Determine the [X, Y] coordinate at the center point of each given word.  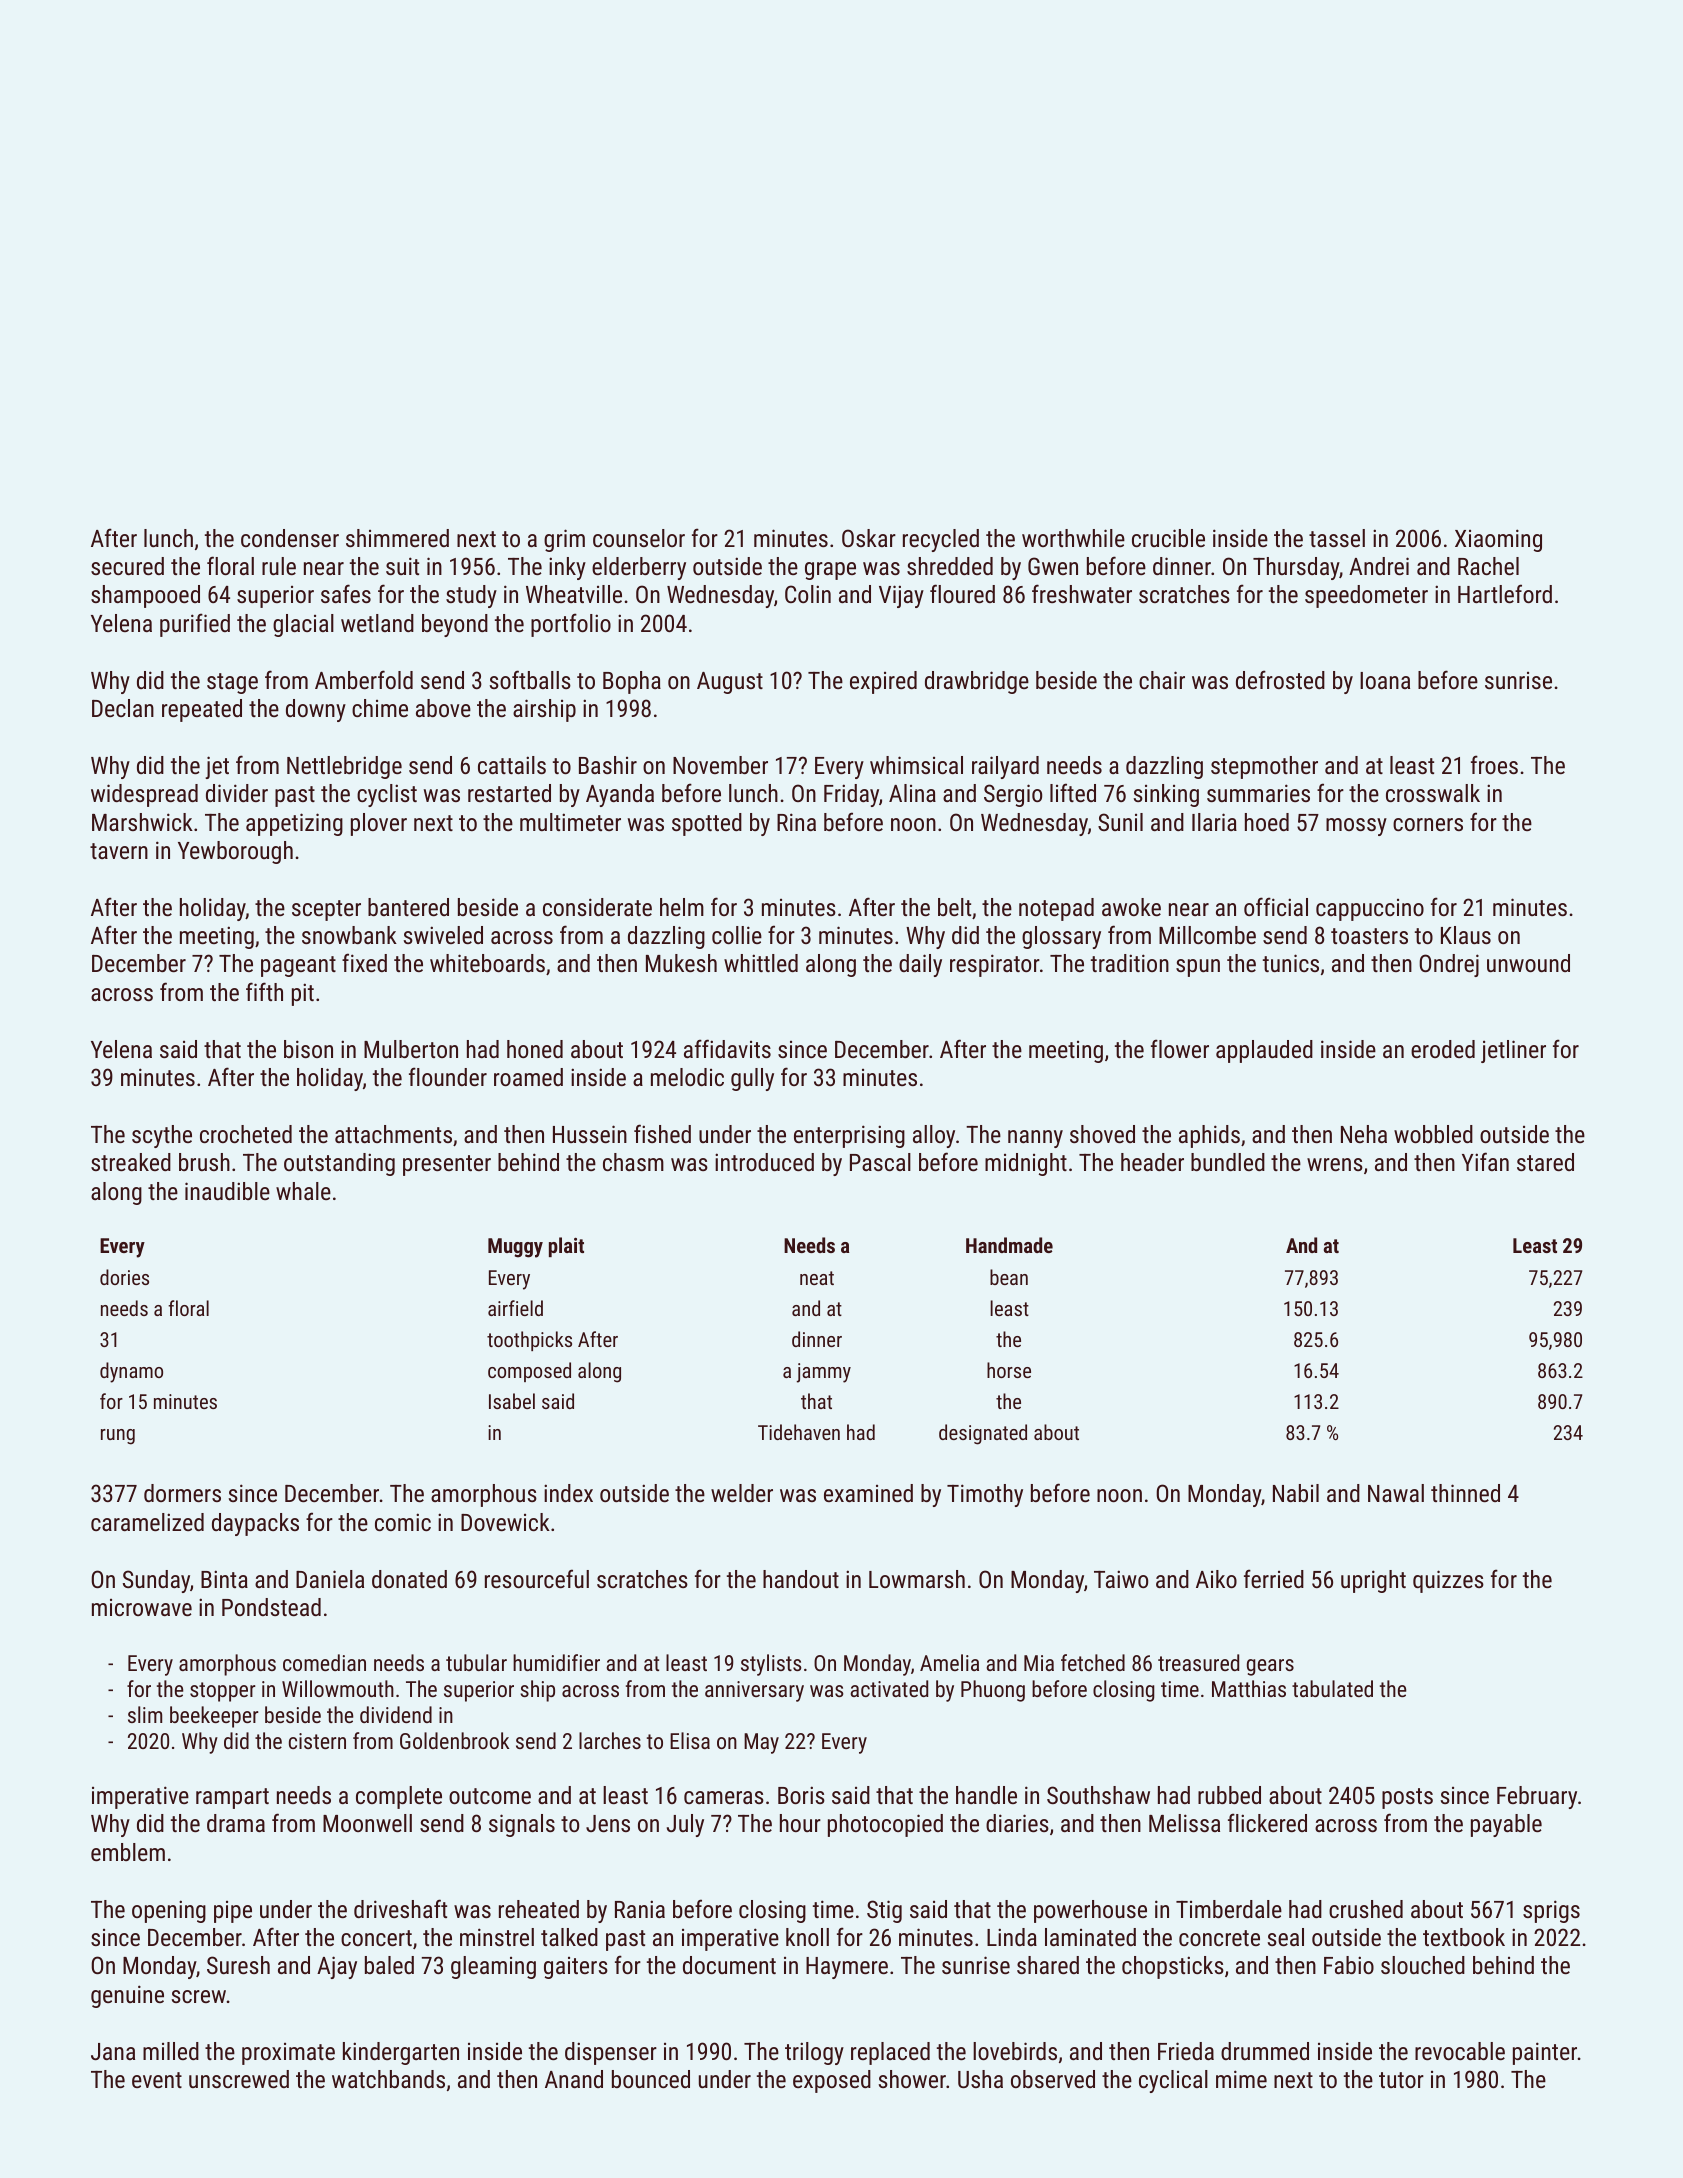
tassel [1337, 538]
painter [1545, 2053]
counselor [639, 538]
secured [127, 566]
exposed [832, 2081]
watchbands [388, 2079]
